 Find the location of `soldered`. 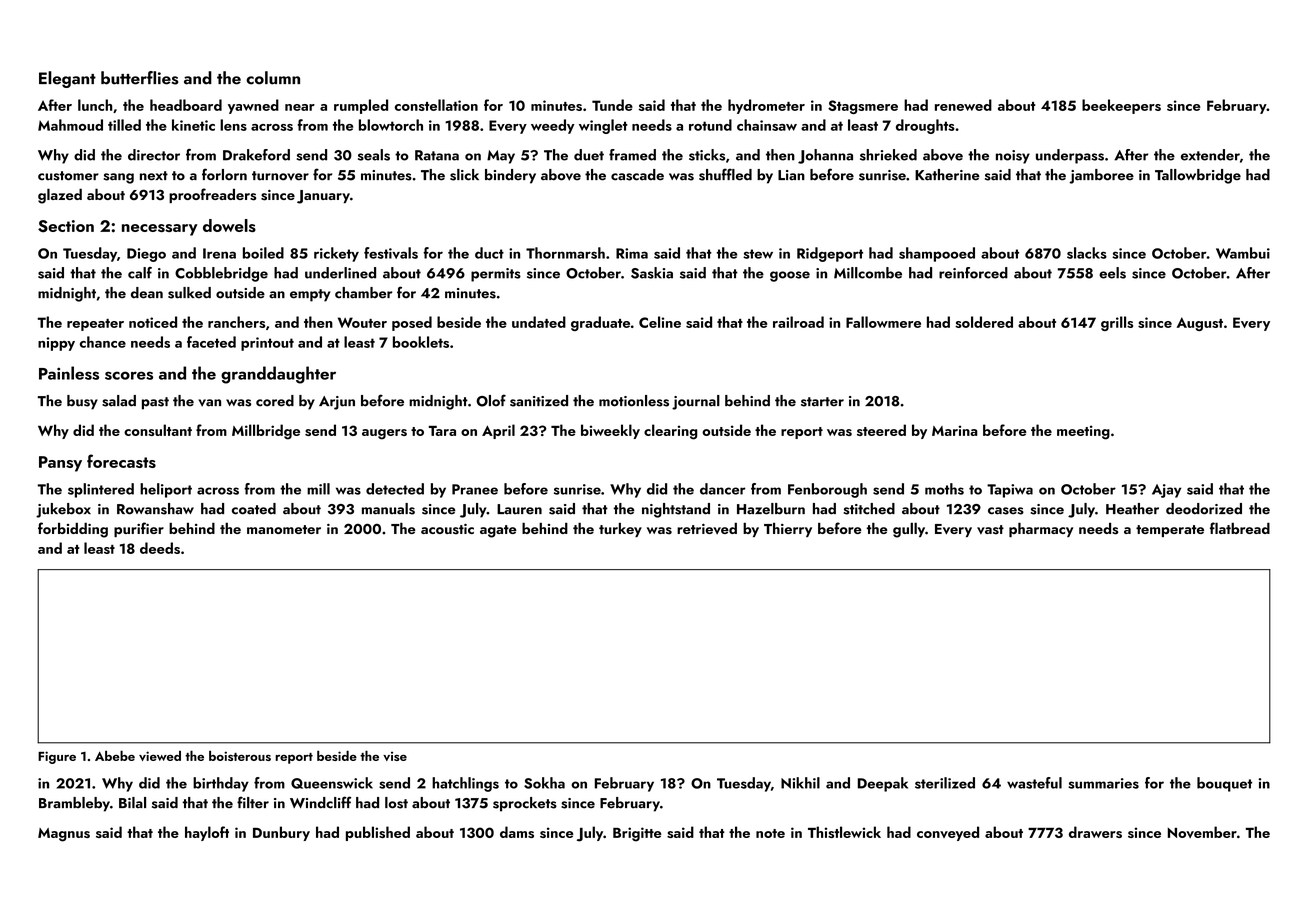

soldered is located at coordinates (984, 322).
